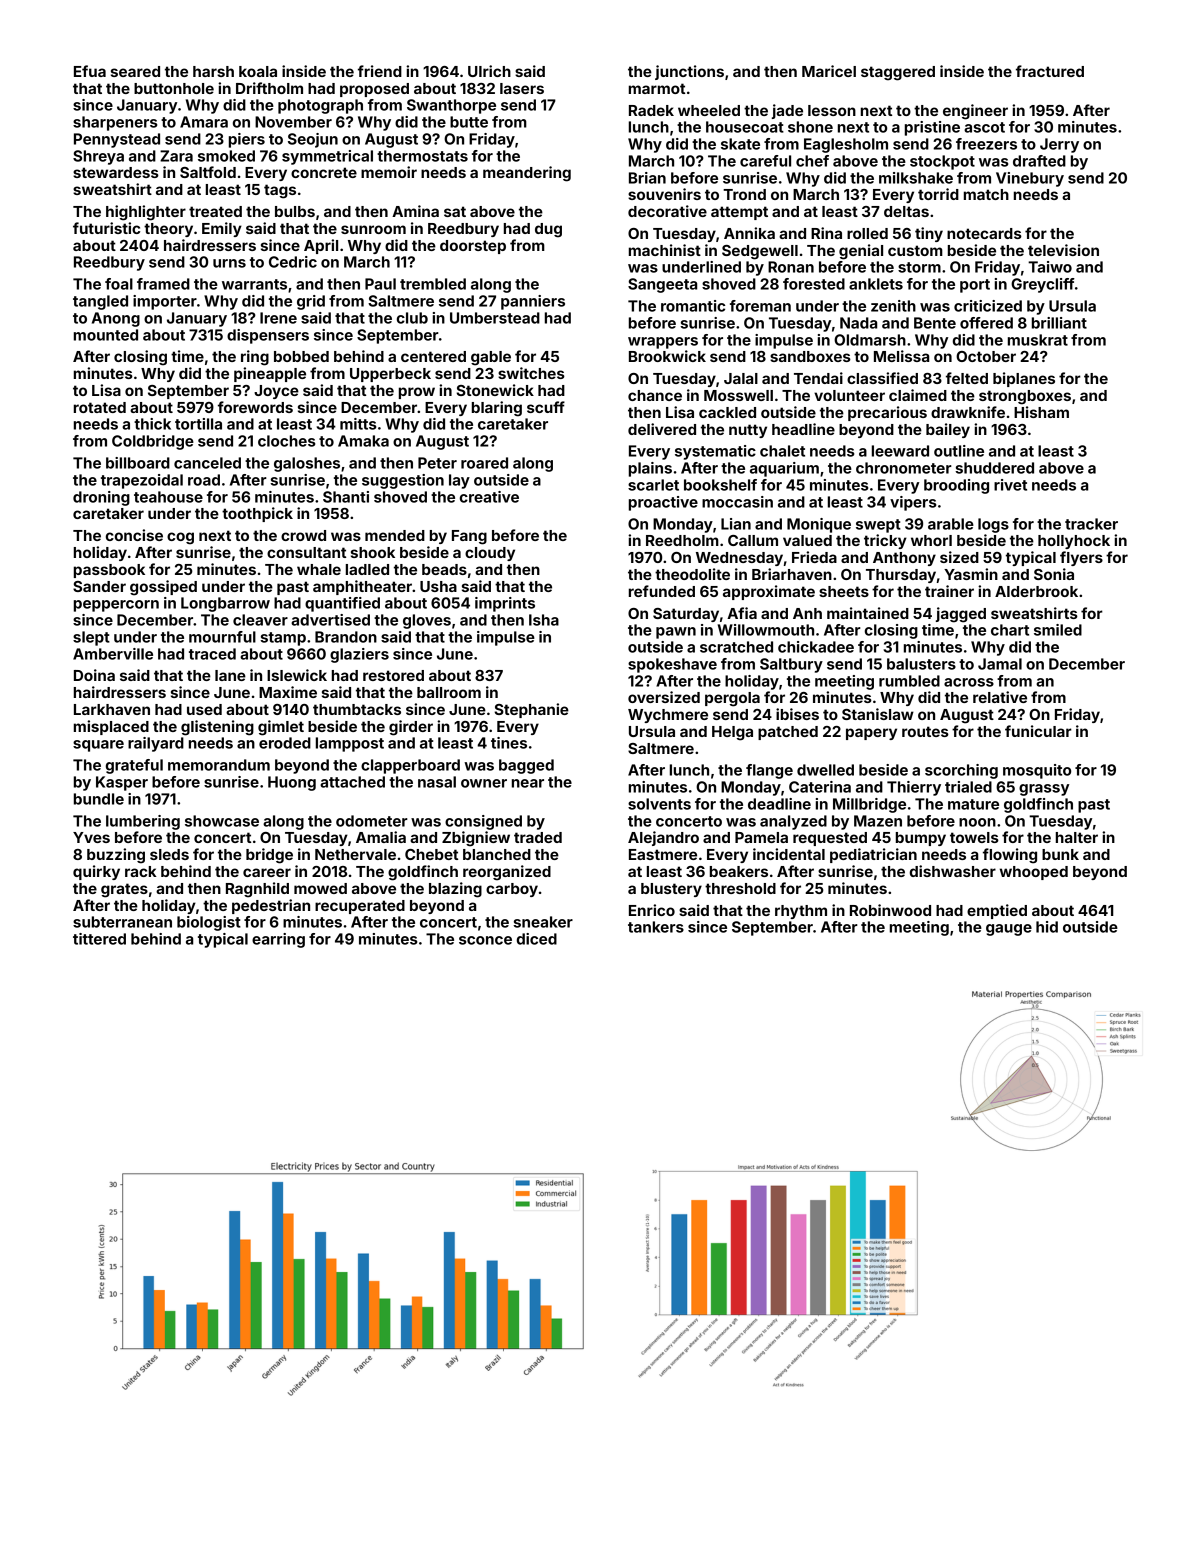 The height and width of the image is (1554, 1201). I want to click on tittered, so click(99, 939).
